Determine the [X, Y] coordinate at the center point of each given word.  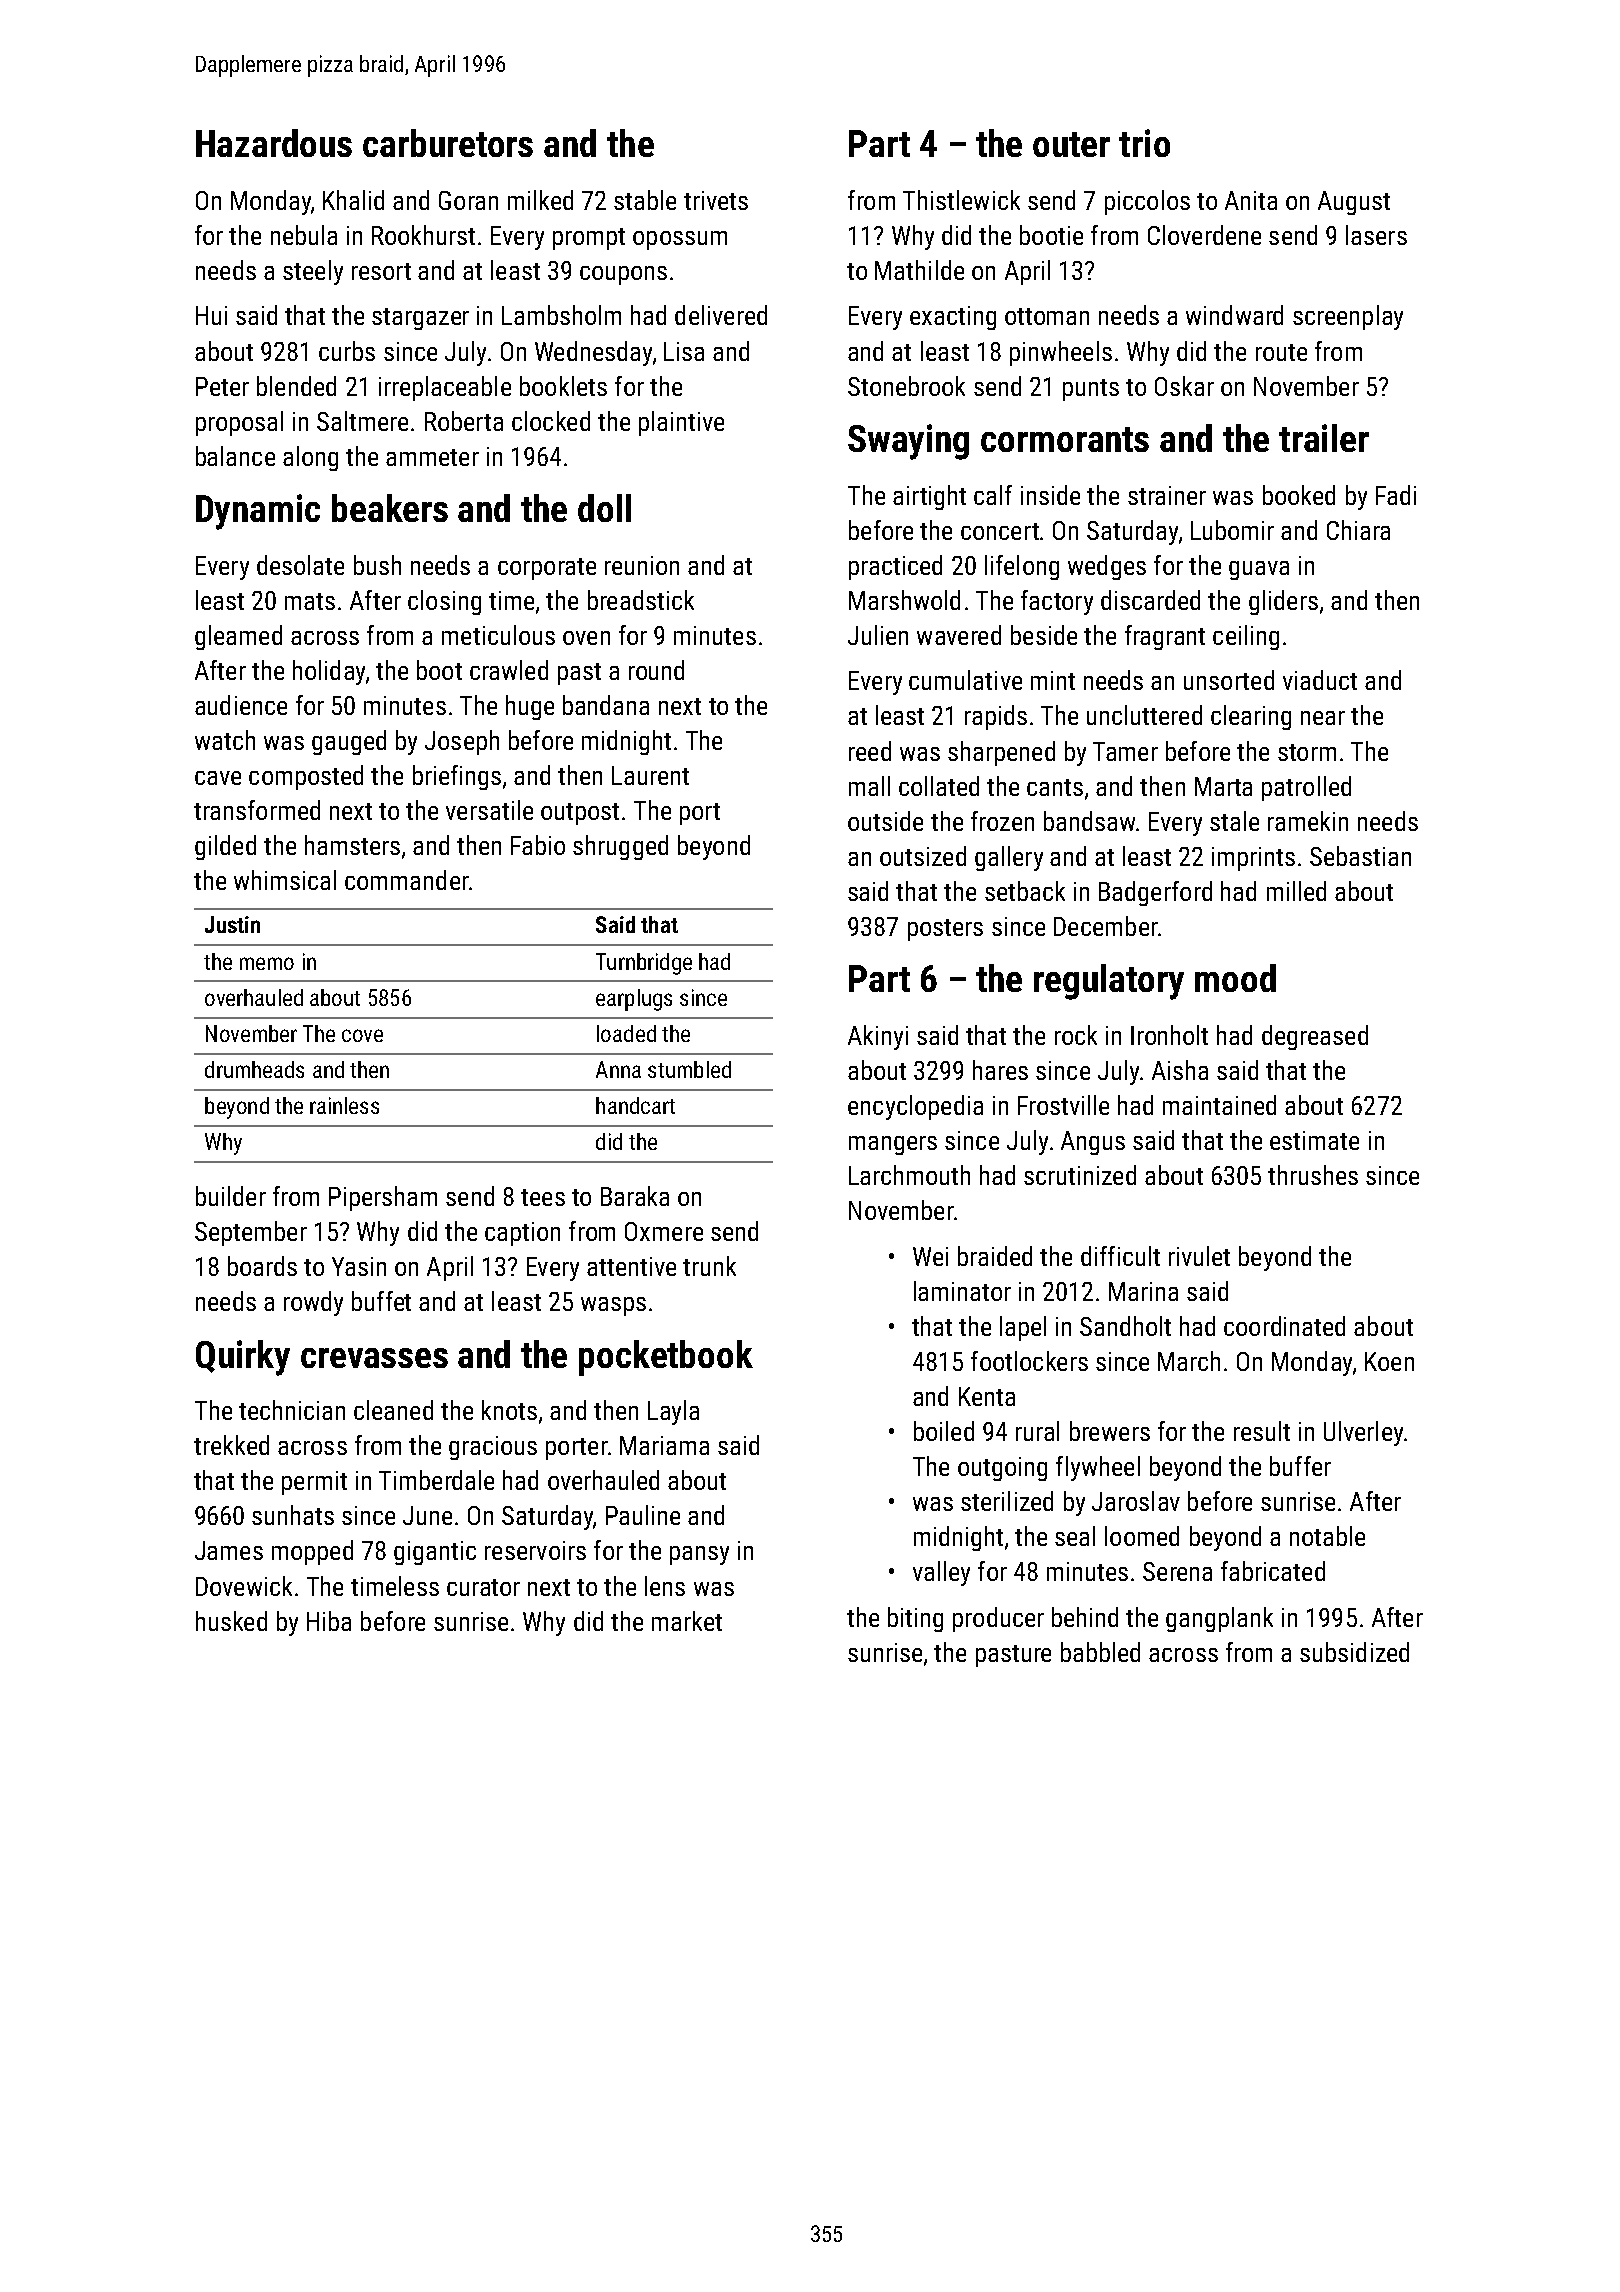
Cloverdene [1204, 235]
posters [945, 930]
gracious [493, 1448]
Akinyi [878, 1037]
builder [231, 1196]
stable [645, 200]
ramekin [1308, 821]
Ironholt [1169, 1035]
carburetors [448, 143]
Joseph [462, 742]
